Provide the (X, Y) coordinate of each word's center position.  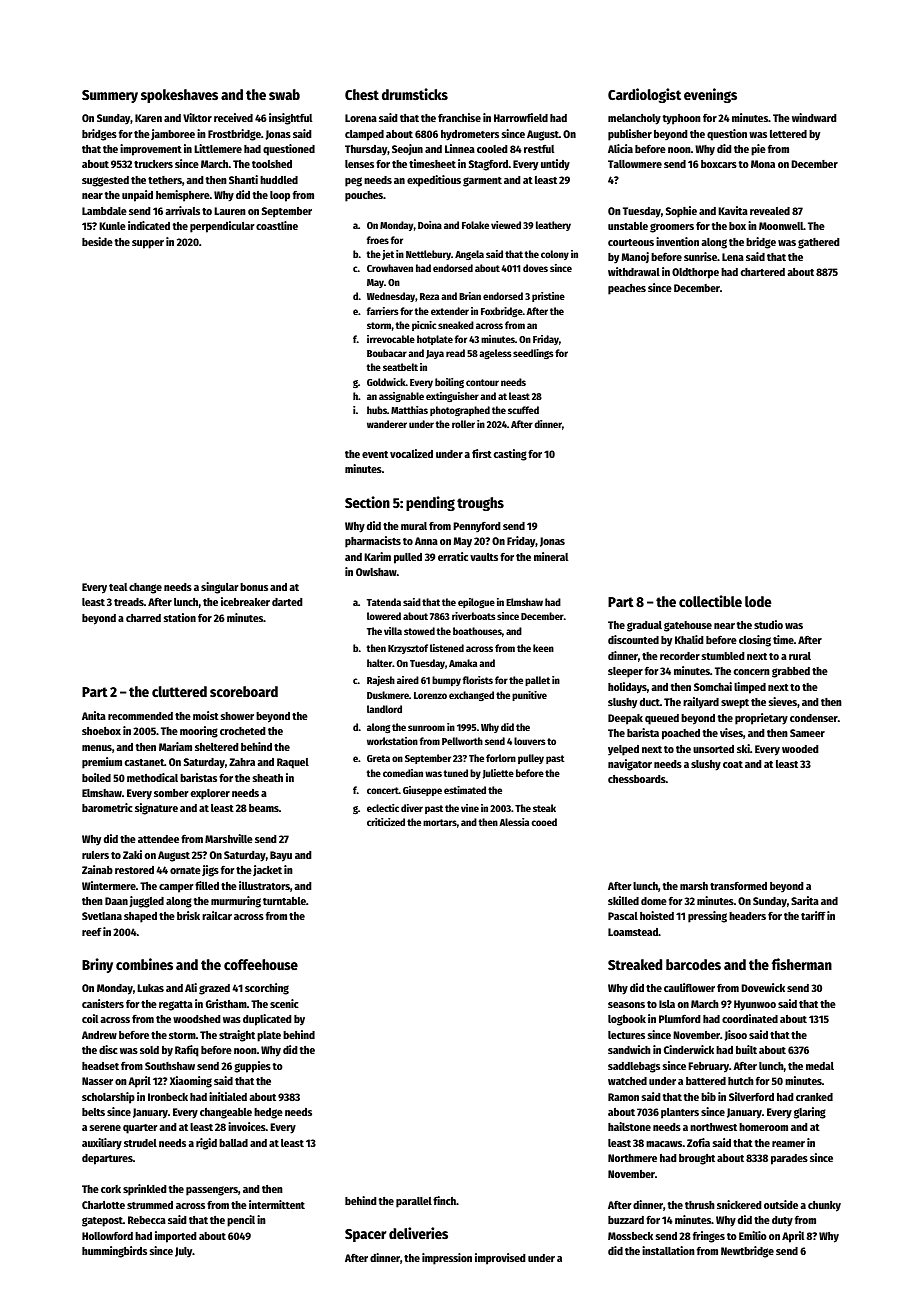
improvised (500, 1259)
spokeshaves (179, 96)
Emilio (753, 1235)
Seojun (407, 149)
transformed (738, 886)
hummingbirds (114, 1252)
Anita (94, 715)
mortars (440, 822)
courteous (631, 242)
